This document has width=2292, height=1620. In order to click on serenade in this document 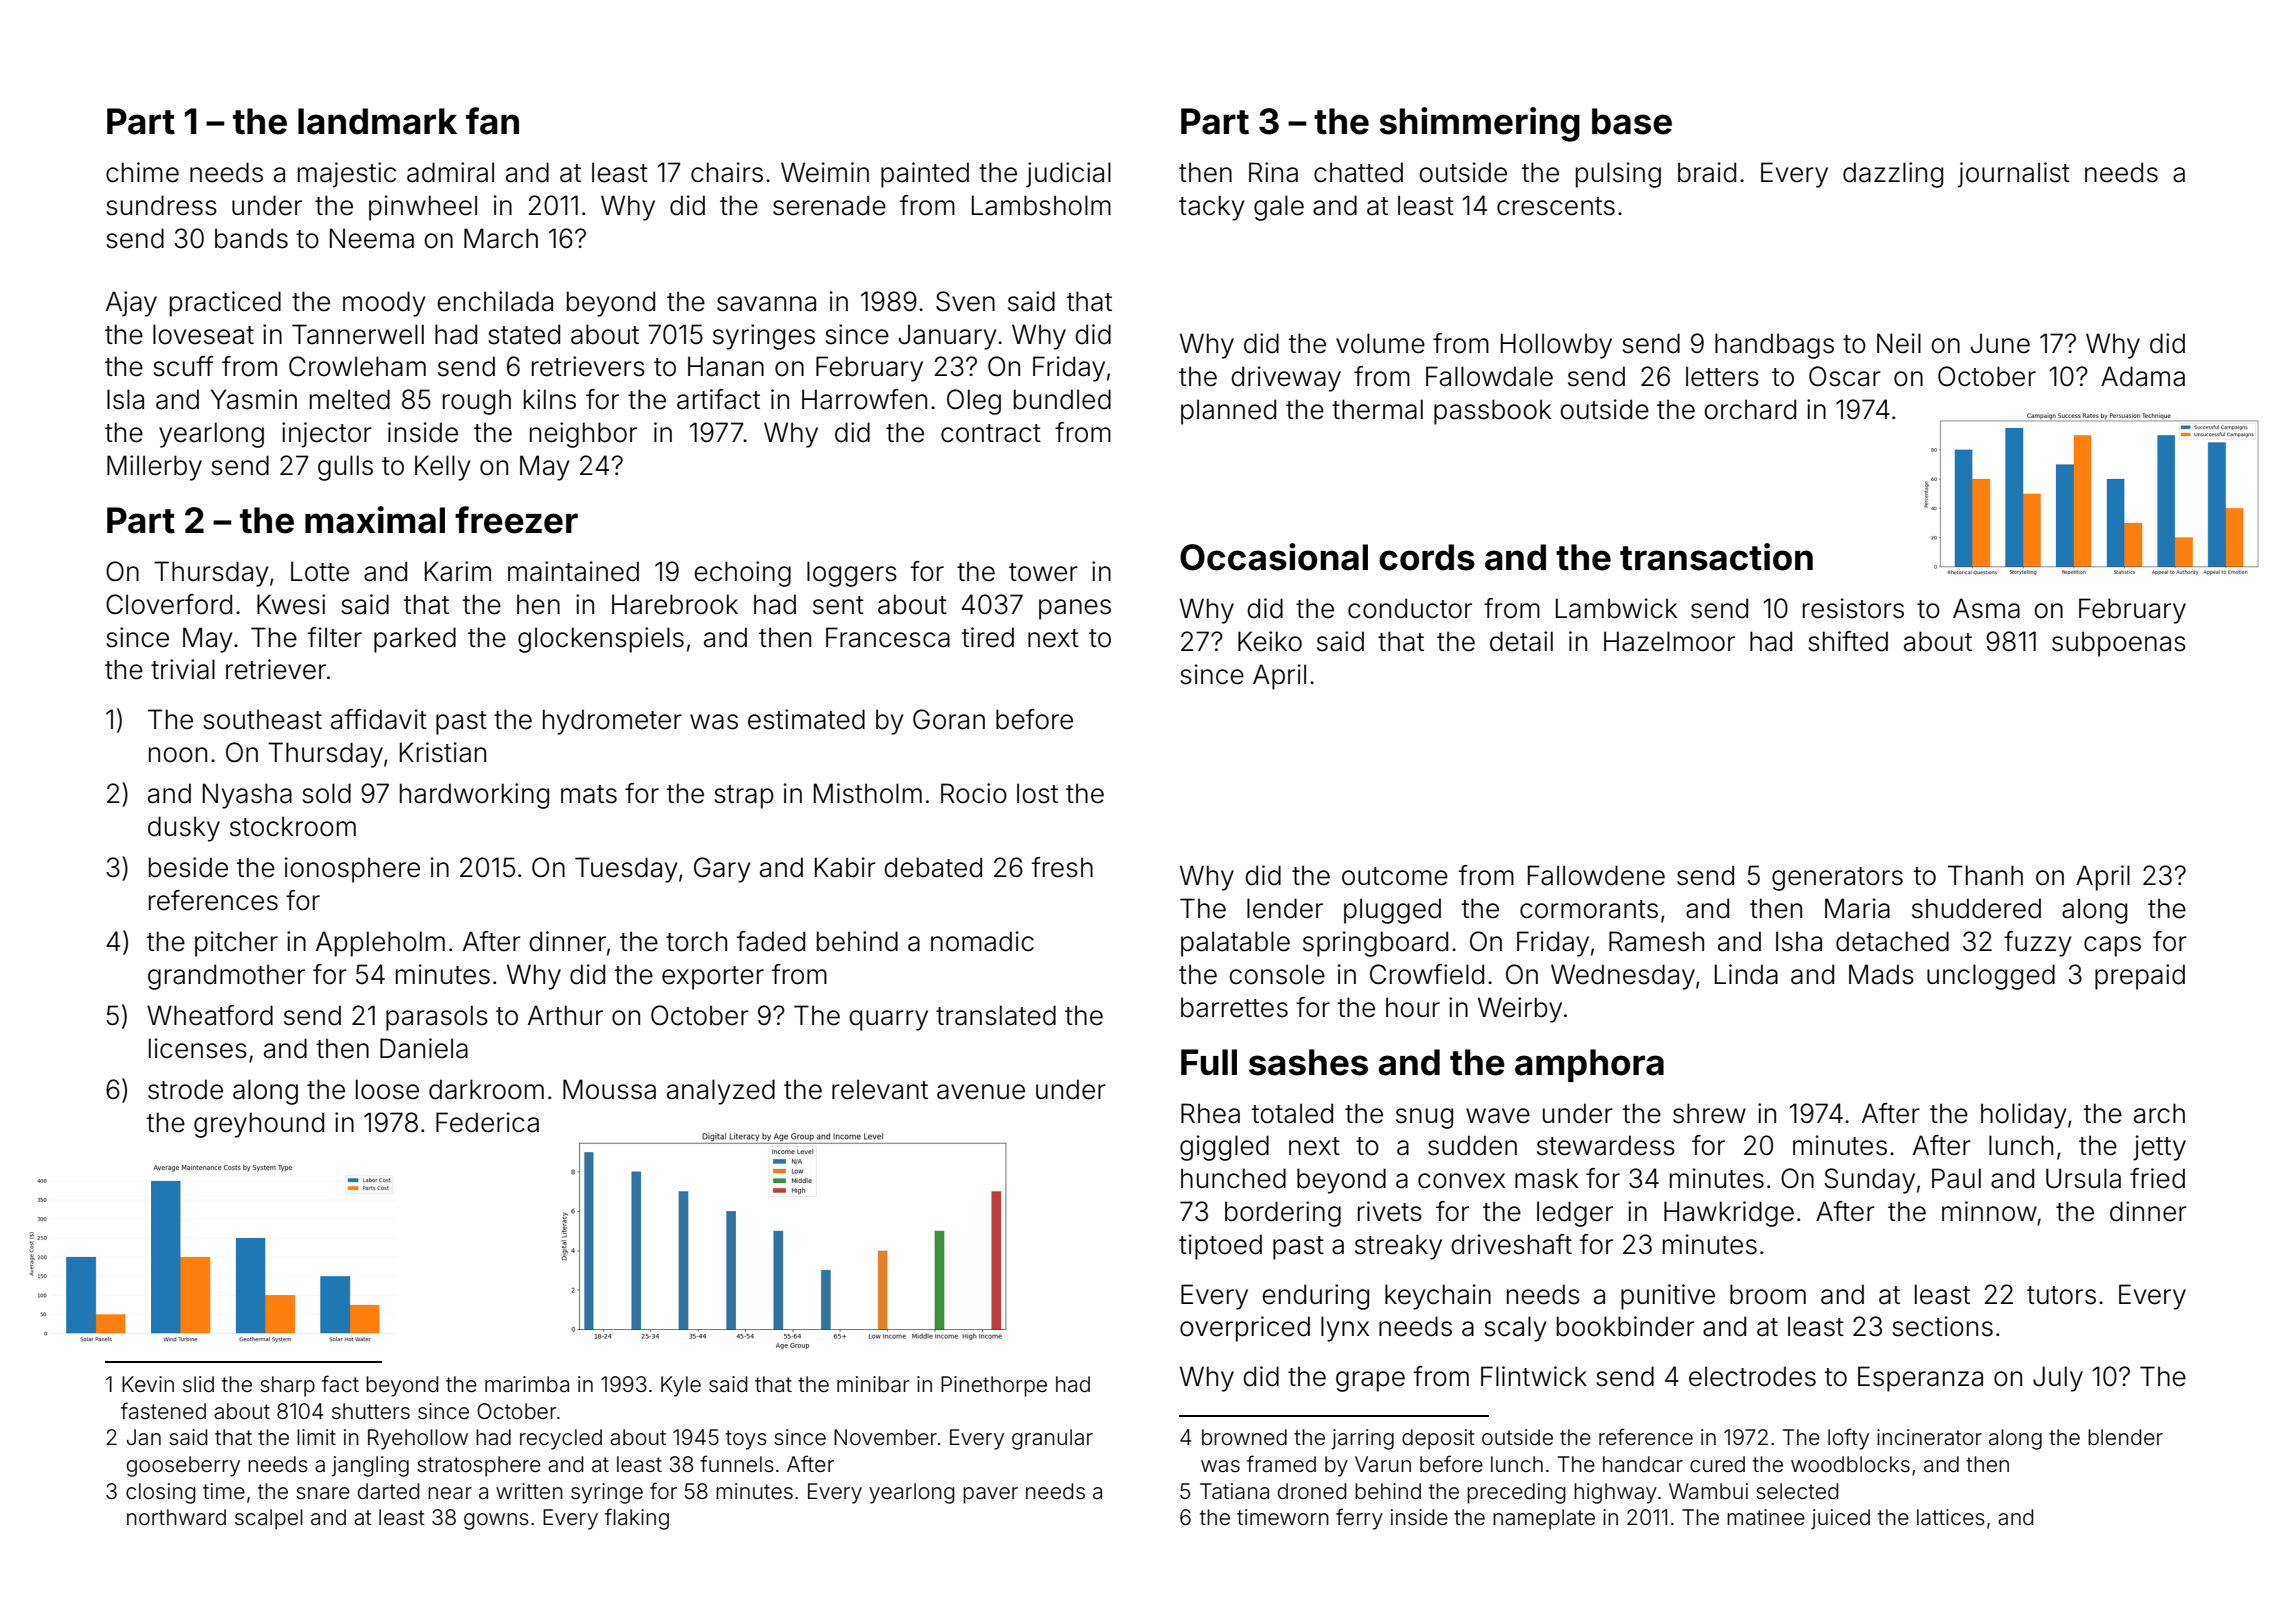, I will do `click(829, 205)`.
